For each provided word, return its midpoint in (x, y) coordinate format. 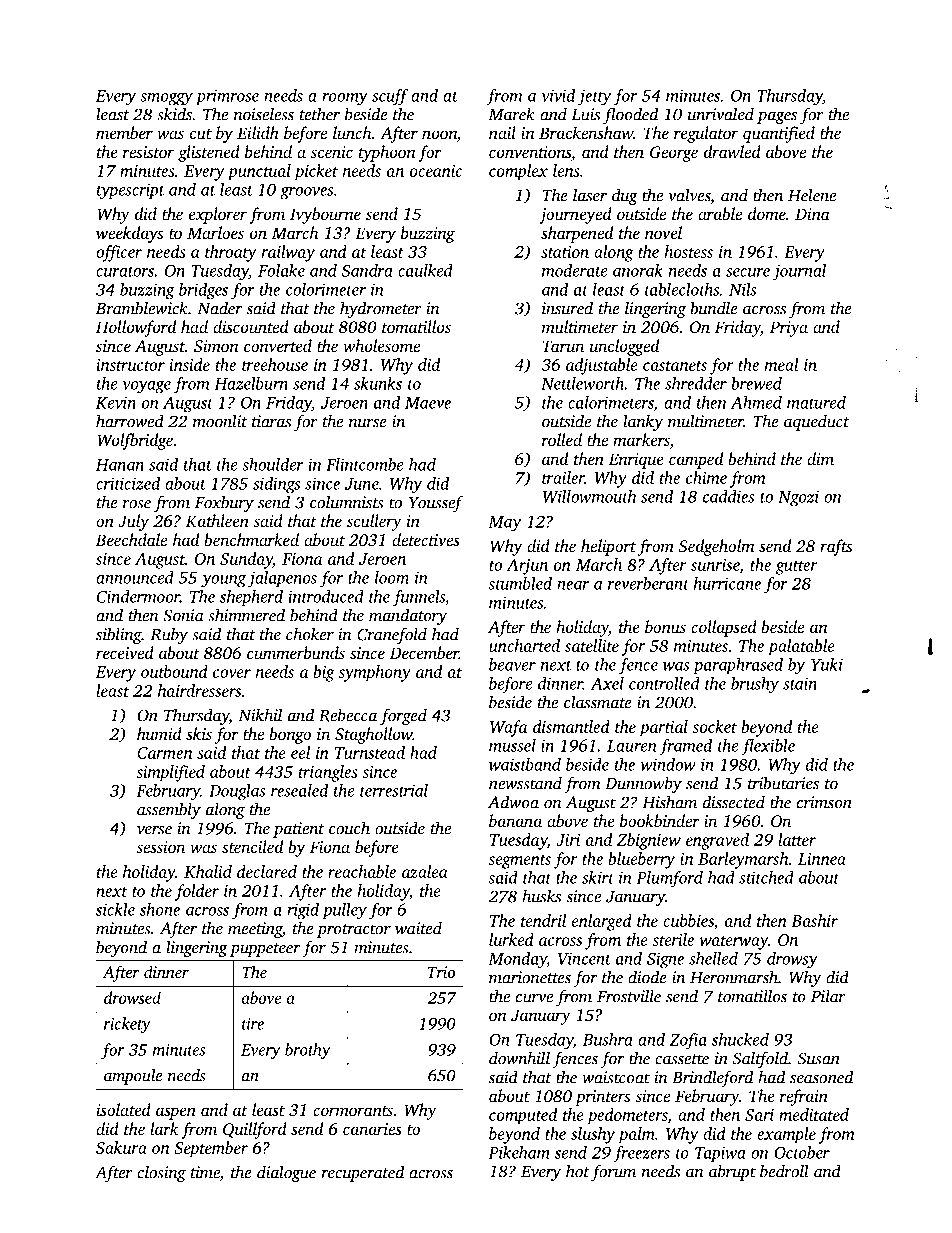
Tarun (563, 346)
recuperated (362, 1173)
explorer (218, 215)
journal (799, 272)
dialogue (286, 1173)
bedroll (784, 1171)
